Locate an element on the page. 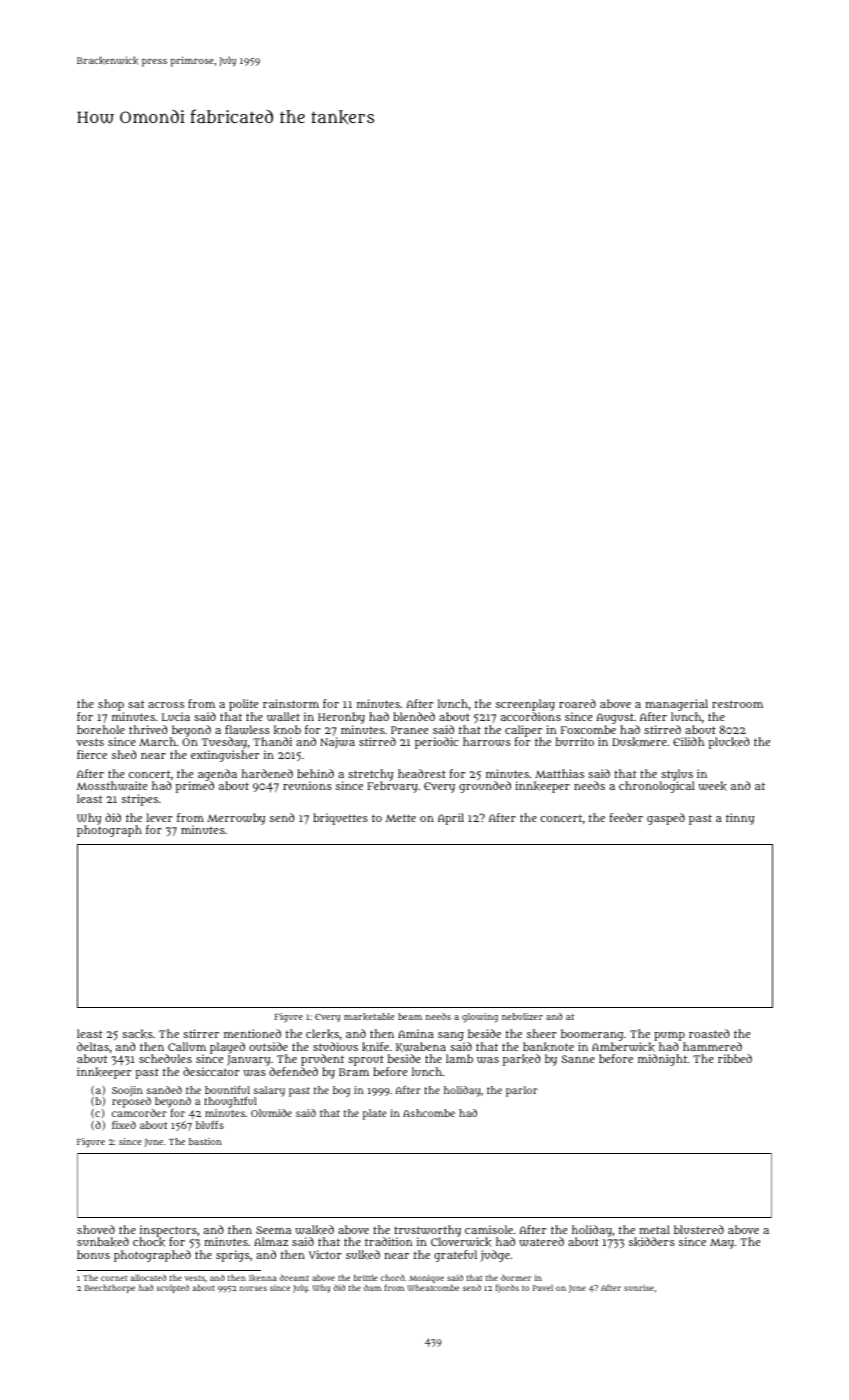 The image size is (849, 1400). shoved is located at coordinates (96, 1229).
